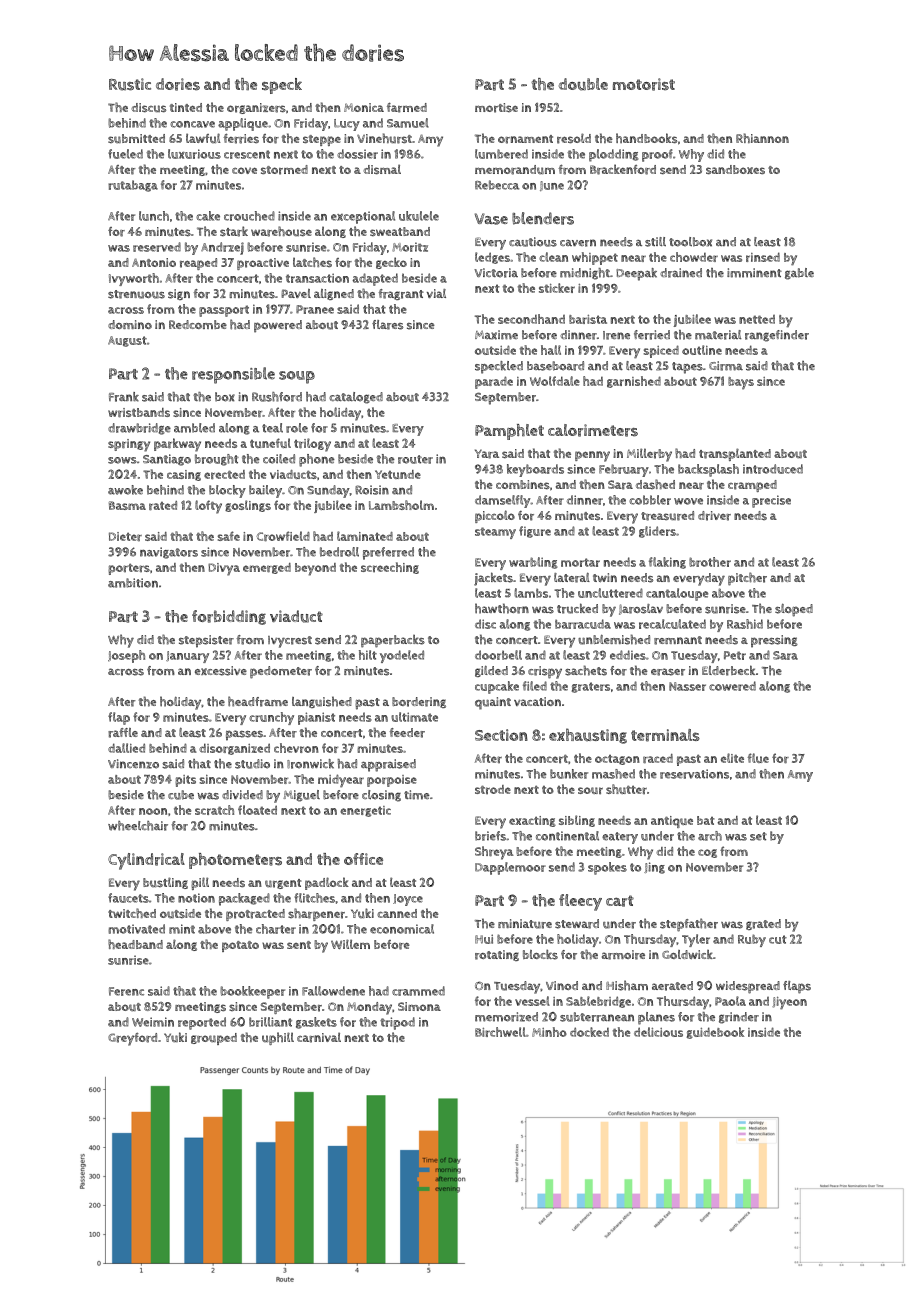 This screenshot has height=1308, width=924. What do you see at coordinates (681, 273) in the screenshot?
I see `drained` at bounding box center [681, 273].
